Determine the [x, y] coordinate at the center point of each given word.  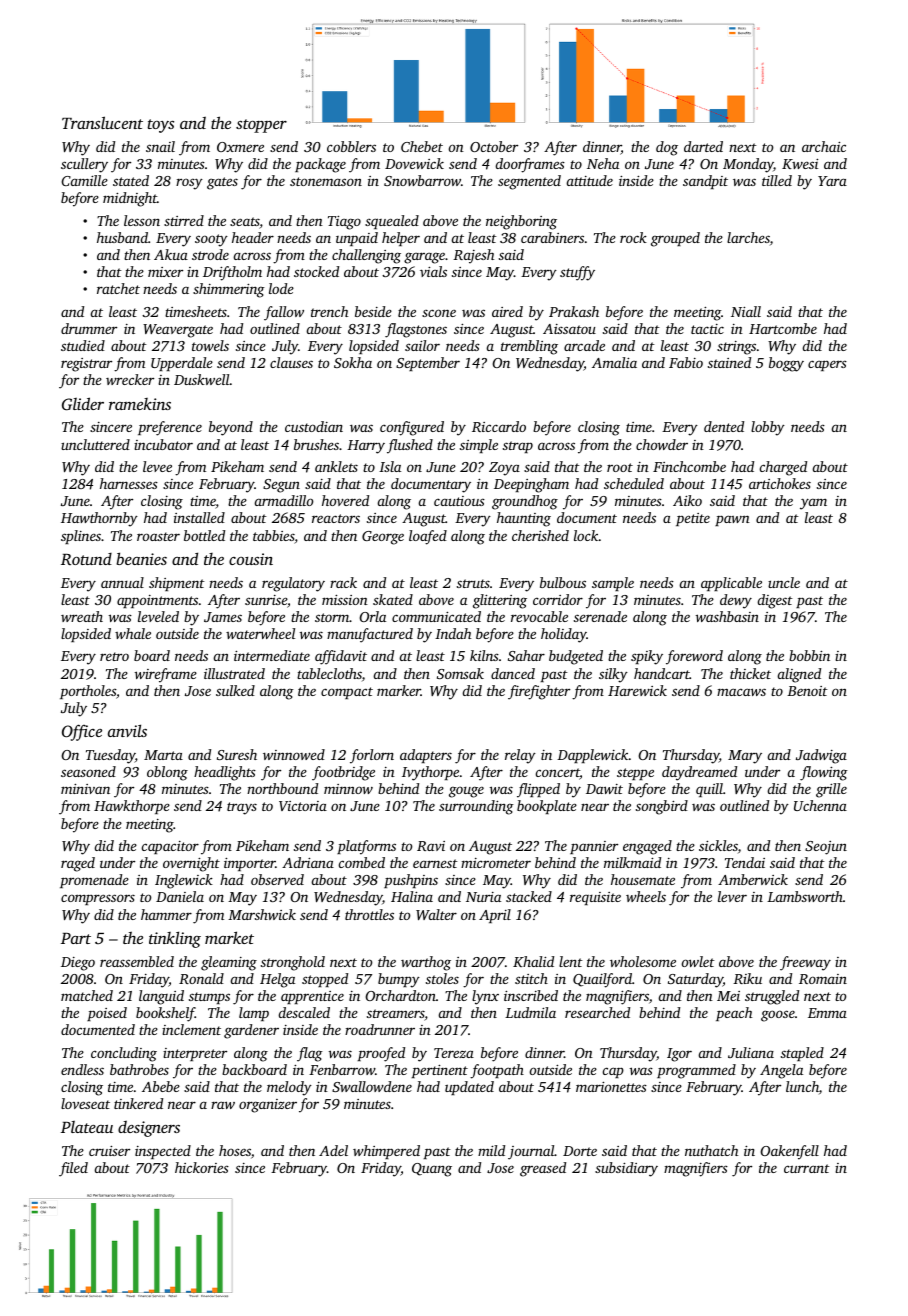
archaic [824, 146]
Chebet [422, 146]
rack [343, 582]
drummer [89, 328]
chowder [662, 444]
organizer [268, 1106]
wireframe [166, 675]
